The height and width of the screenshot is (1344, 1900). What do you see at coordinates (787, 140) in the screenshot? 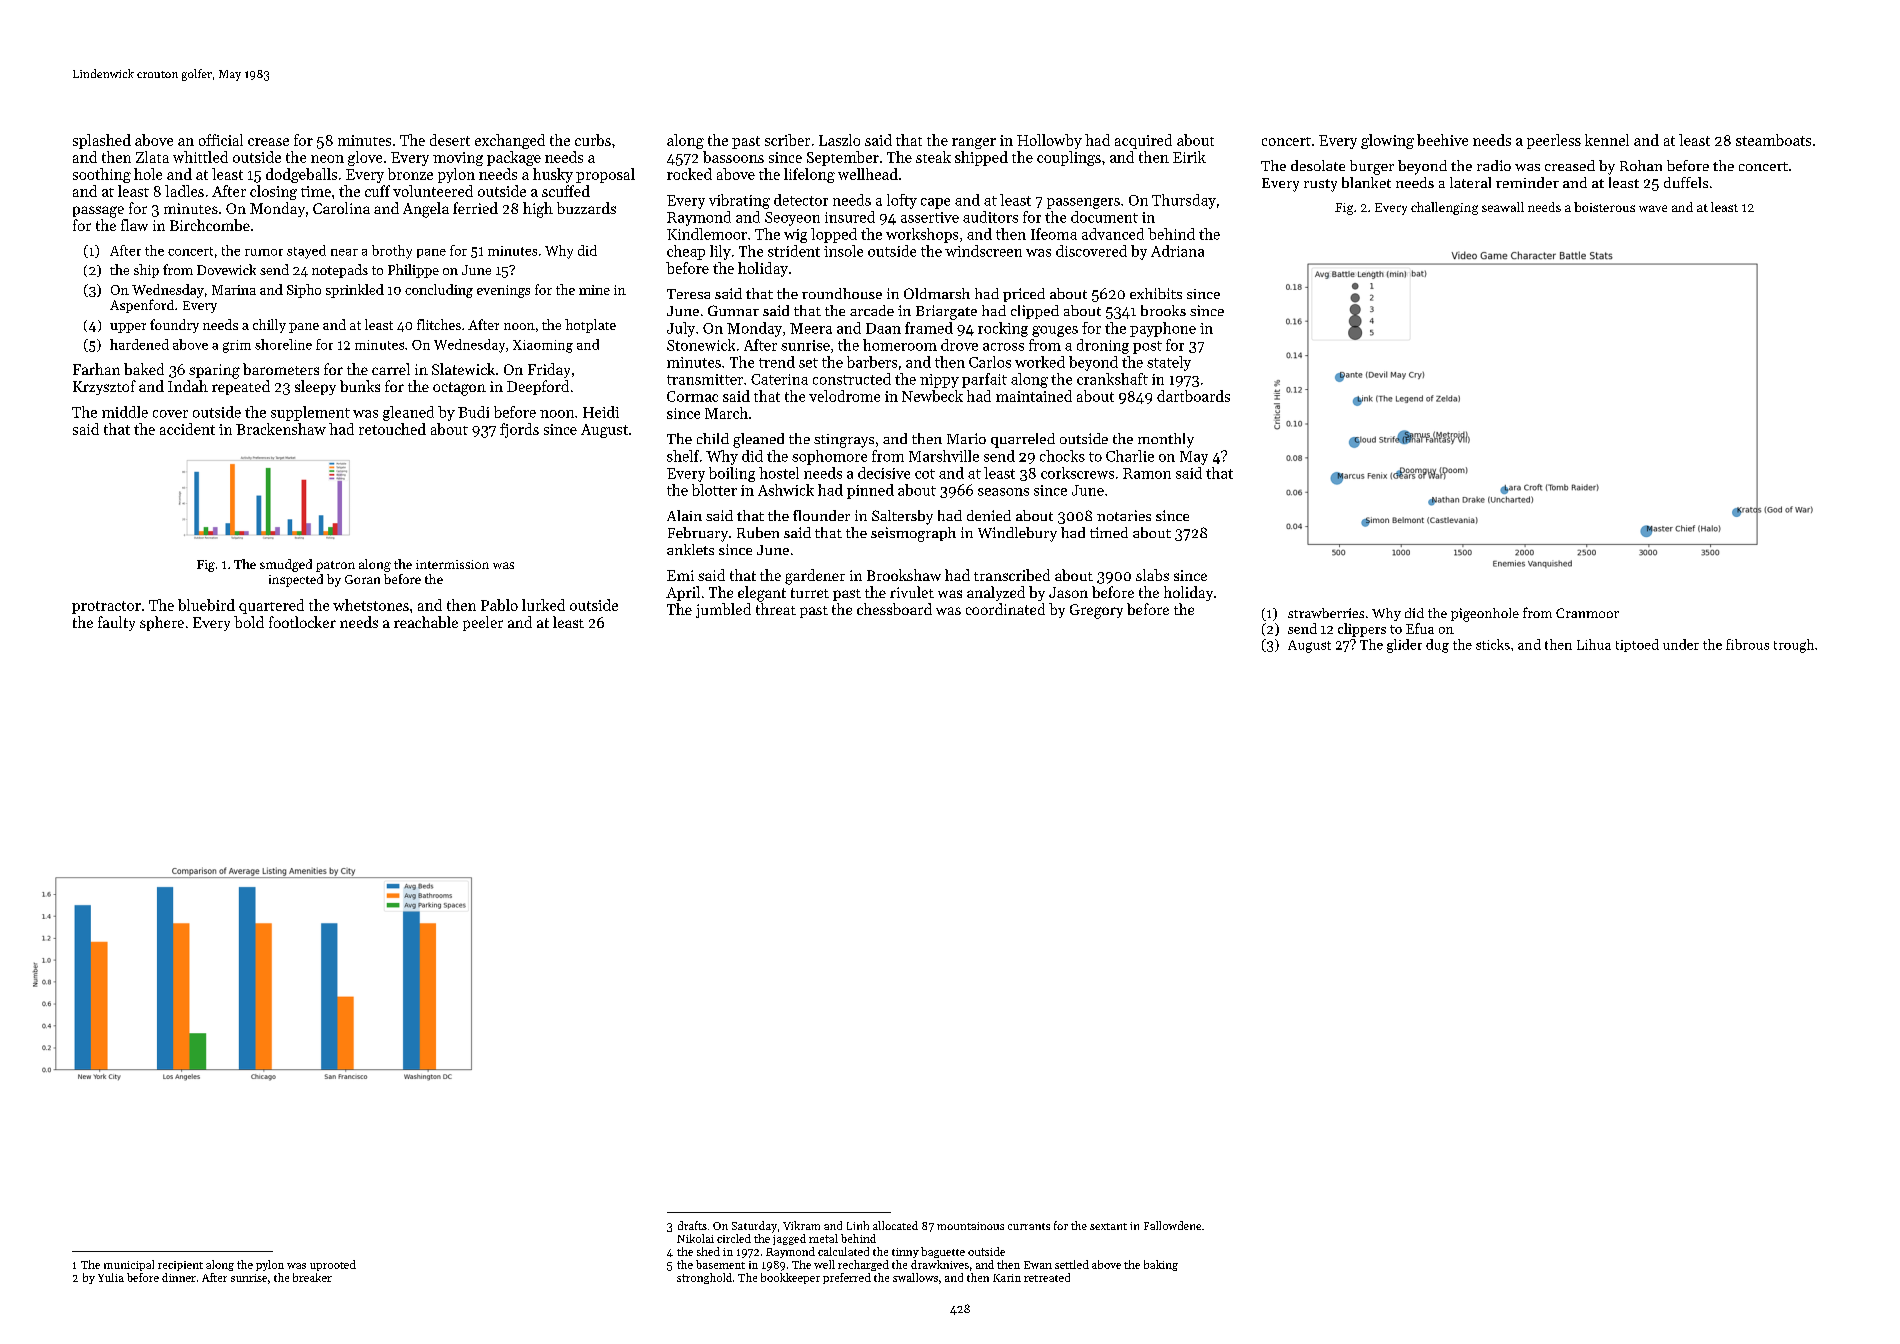
I see `scriber` at bounding box center [787, 140].
